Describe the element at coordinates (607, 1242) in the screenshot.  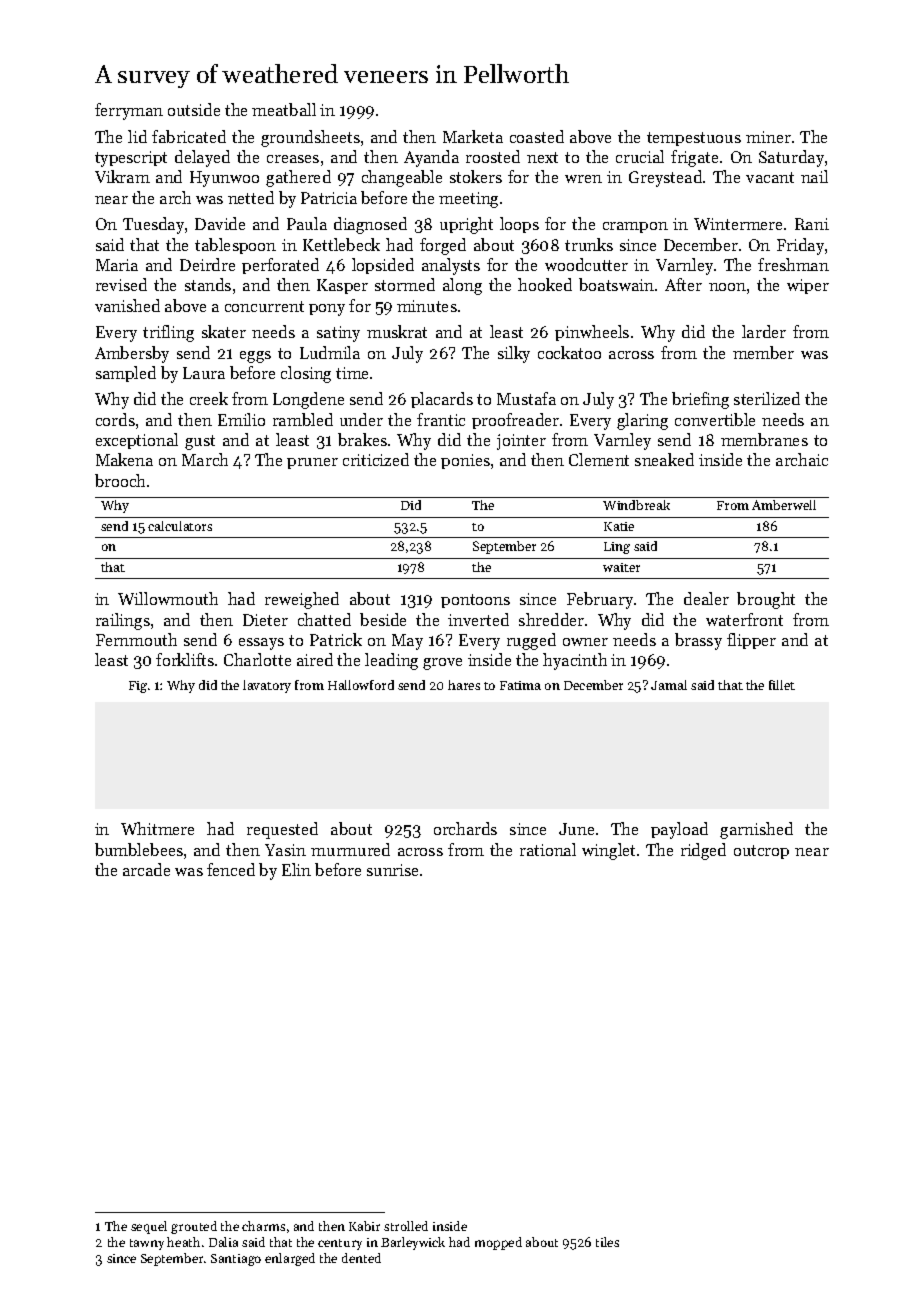
I see `tiles` at that location.
